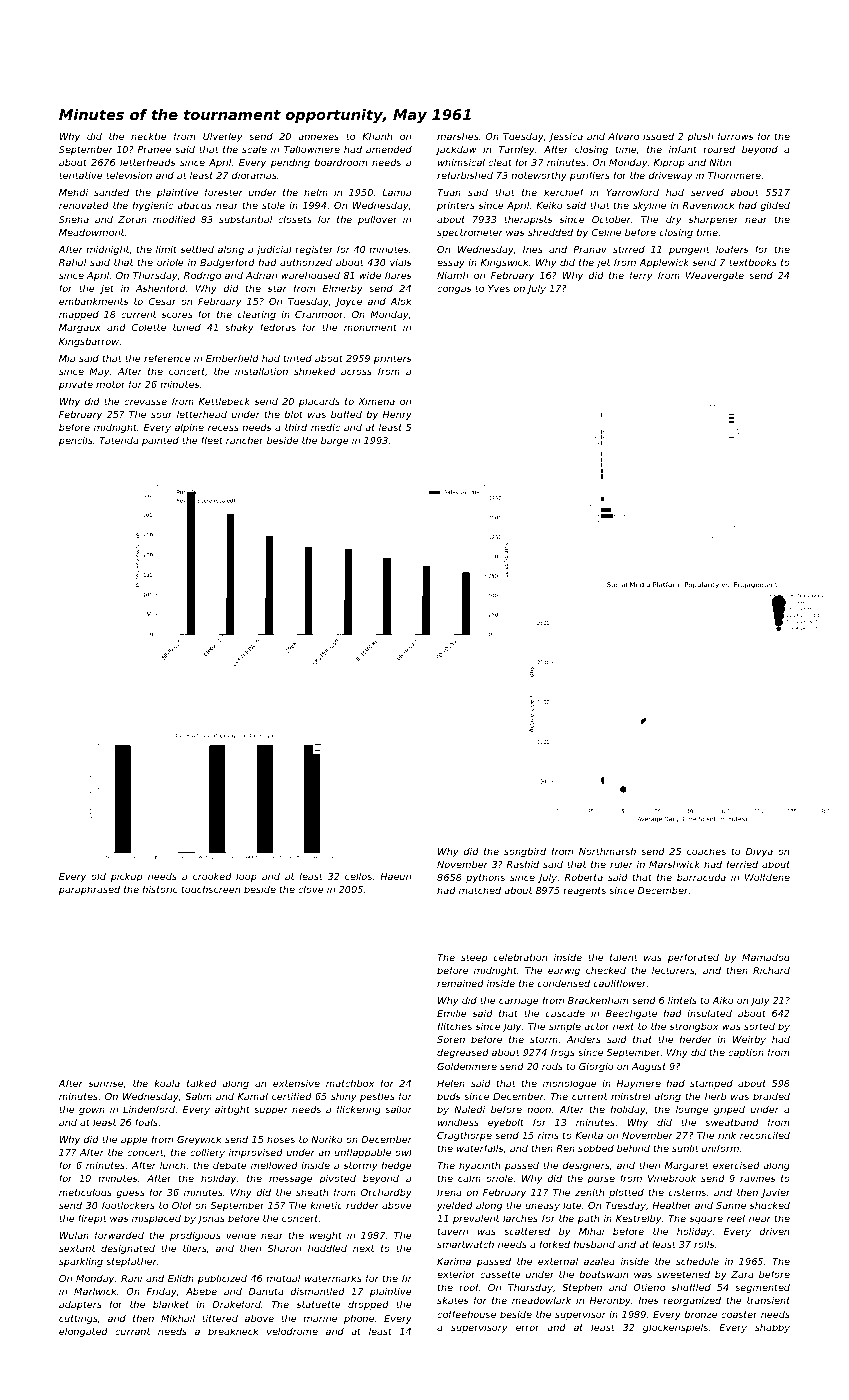  I want to click on talent, so click(624, 957).
